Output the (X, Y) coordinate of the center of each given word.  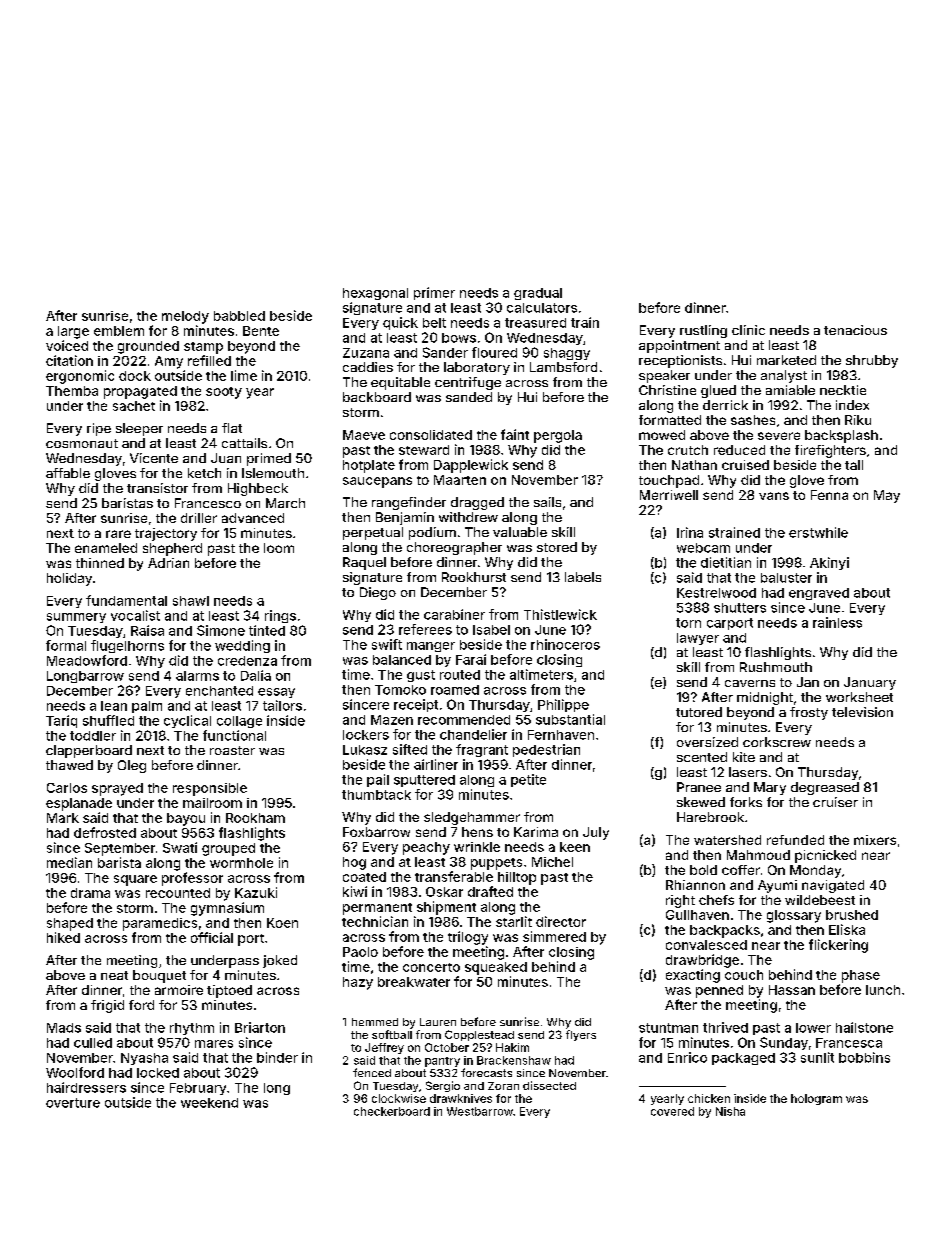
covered (672, 1111)
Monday (815, 871)
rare (118, 534)
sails (547, 502)
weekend (209, 1103)
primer (434, 293)
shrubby (872, 361)
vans (774, 496)
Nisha (730, 1111)
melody (185, 317)
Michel (552, 862)
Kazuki (256, 892)
